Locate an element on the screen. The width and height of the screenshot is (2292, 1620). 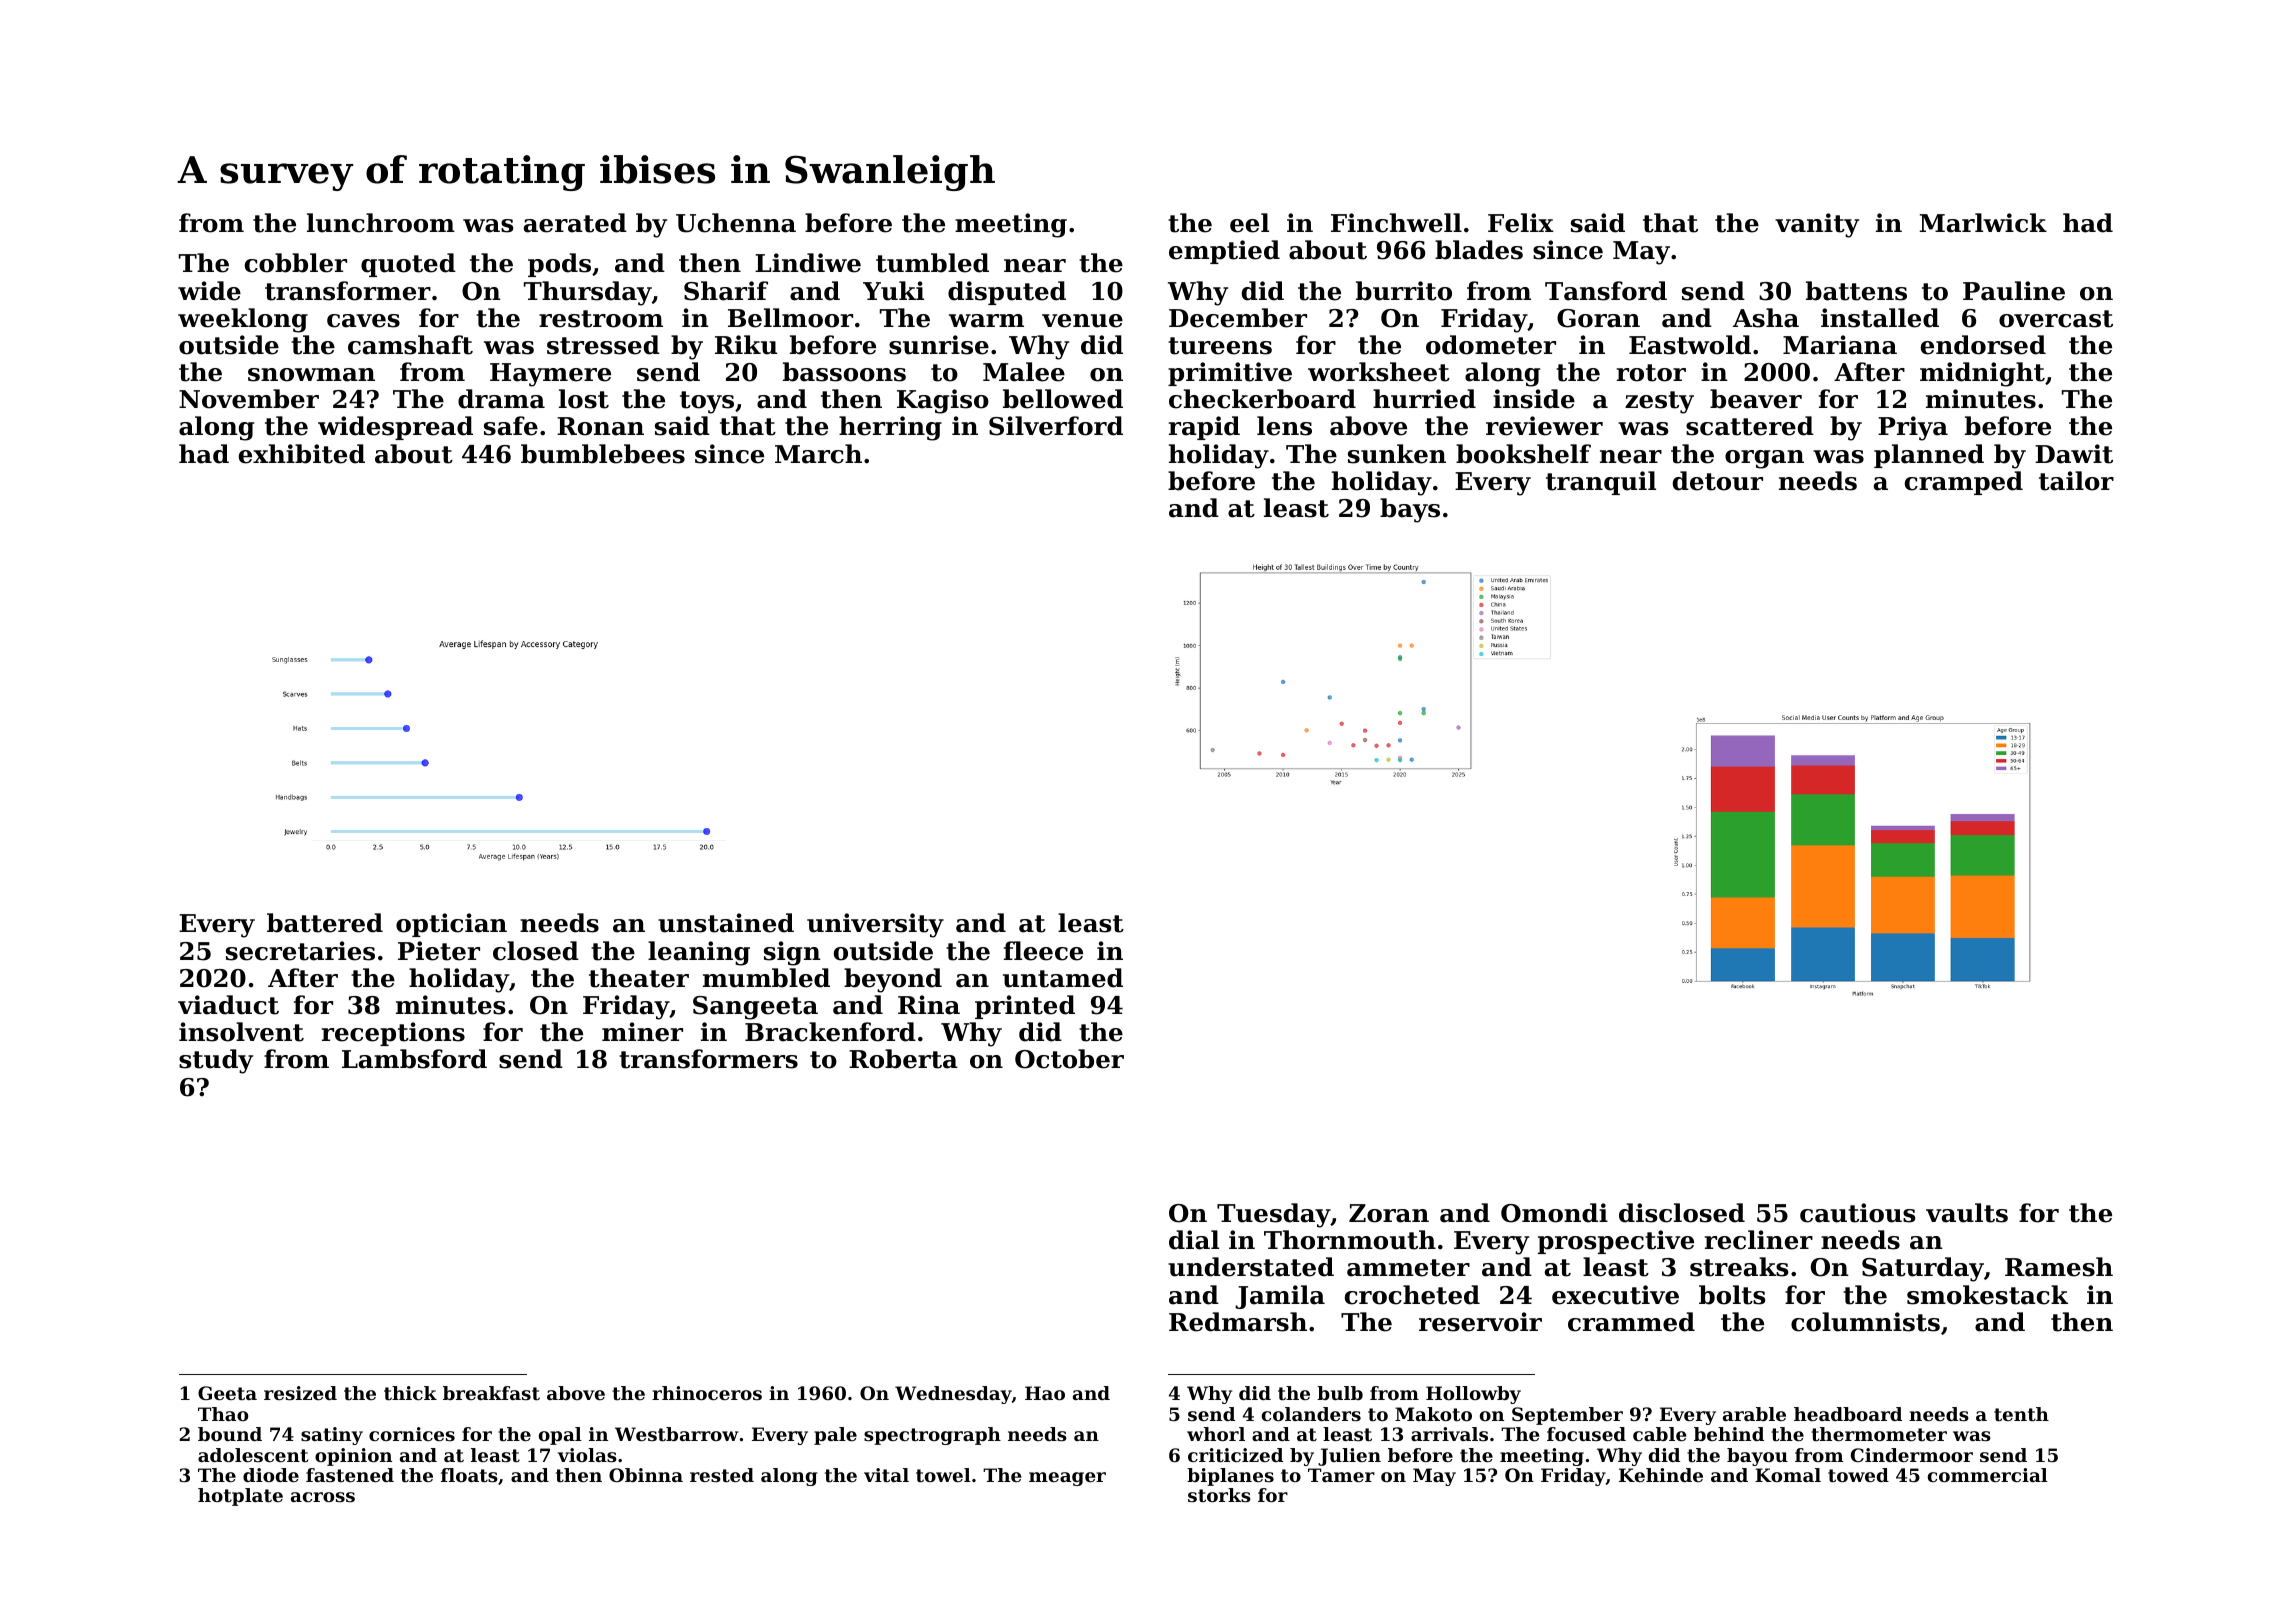
Haymere is located at coordinates (550, 375).
